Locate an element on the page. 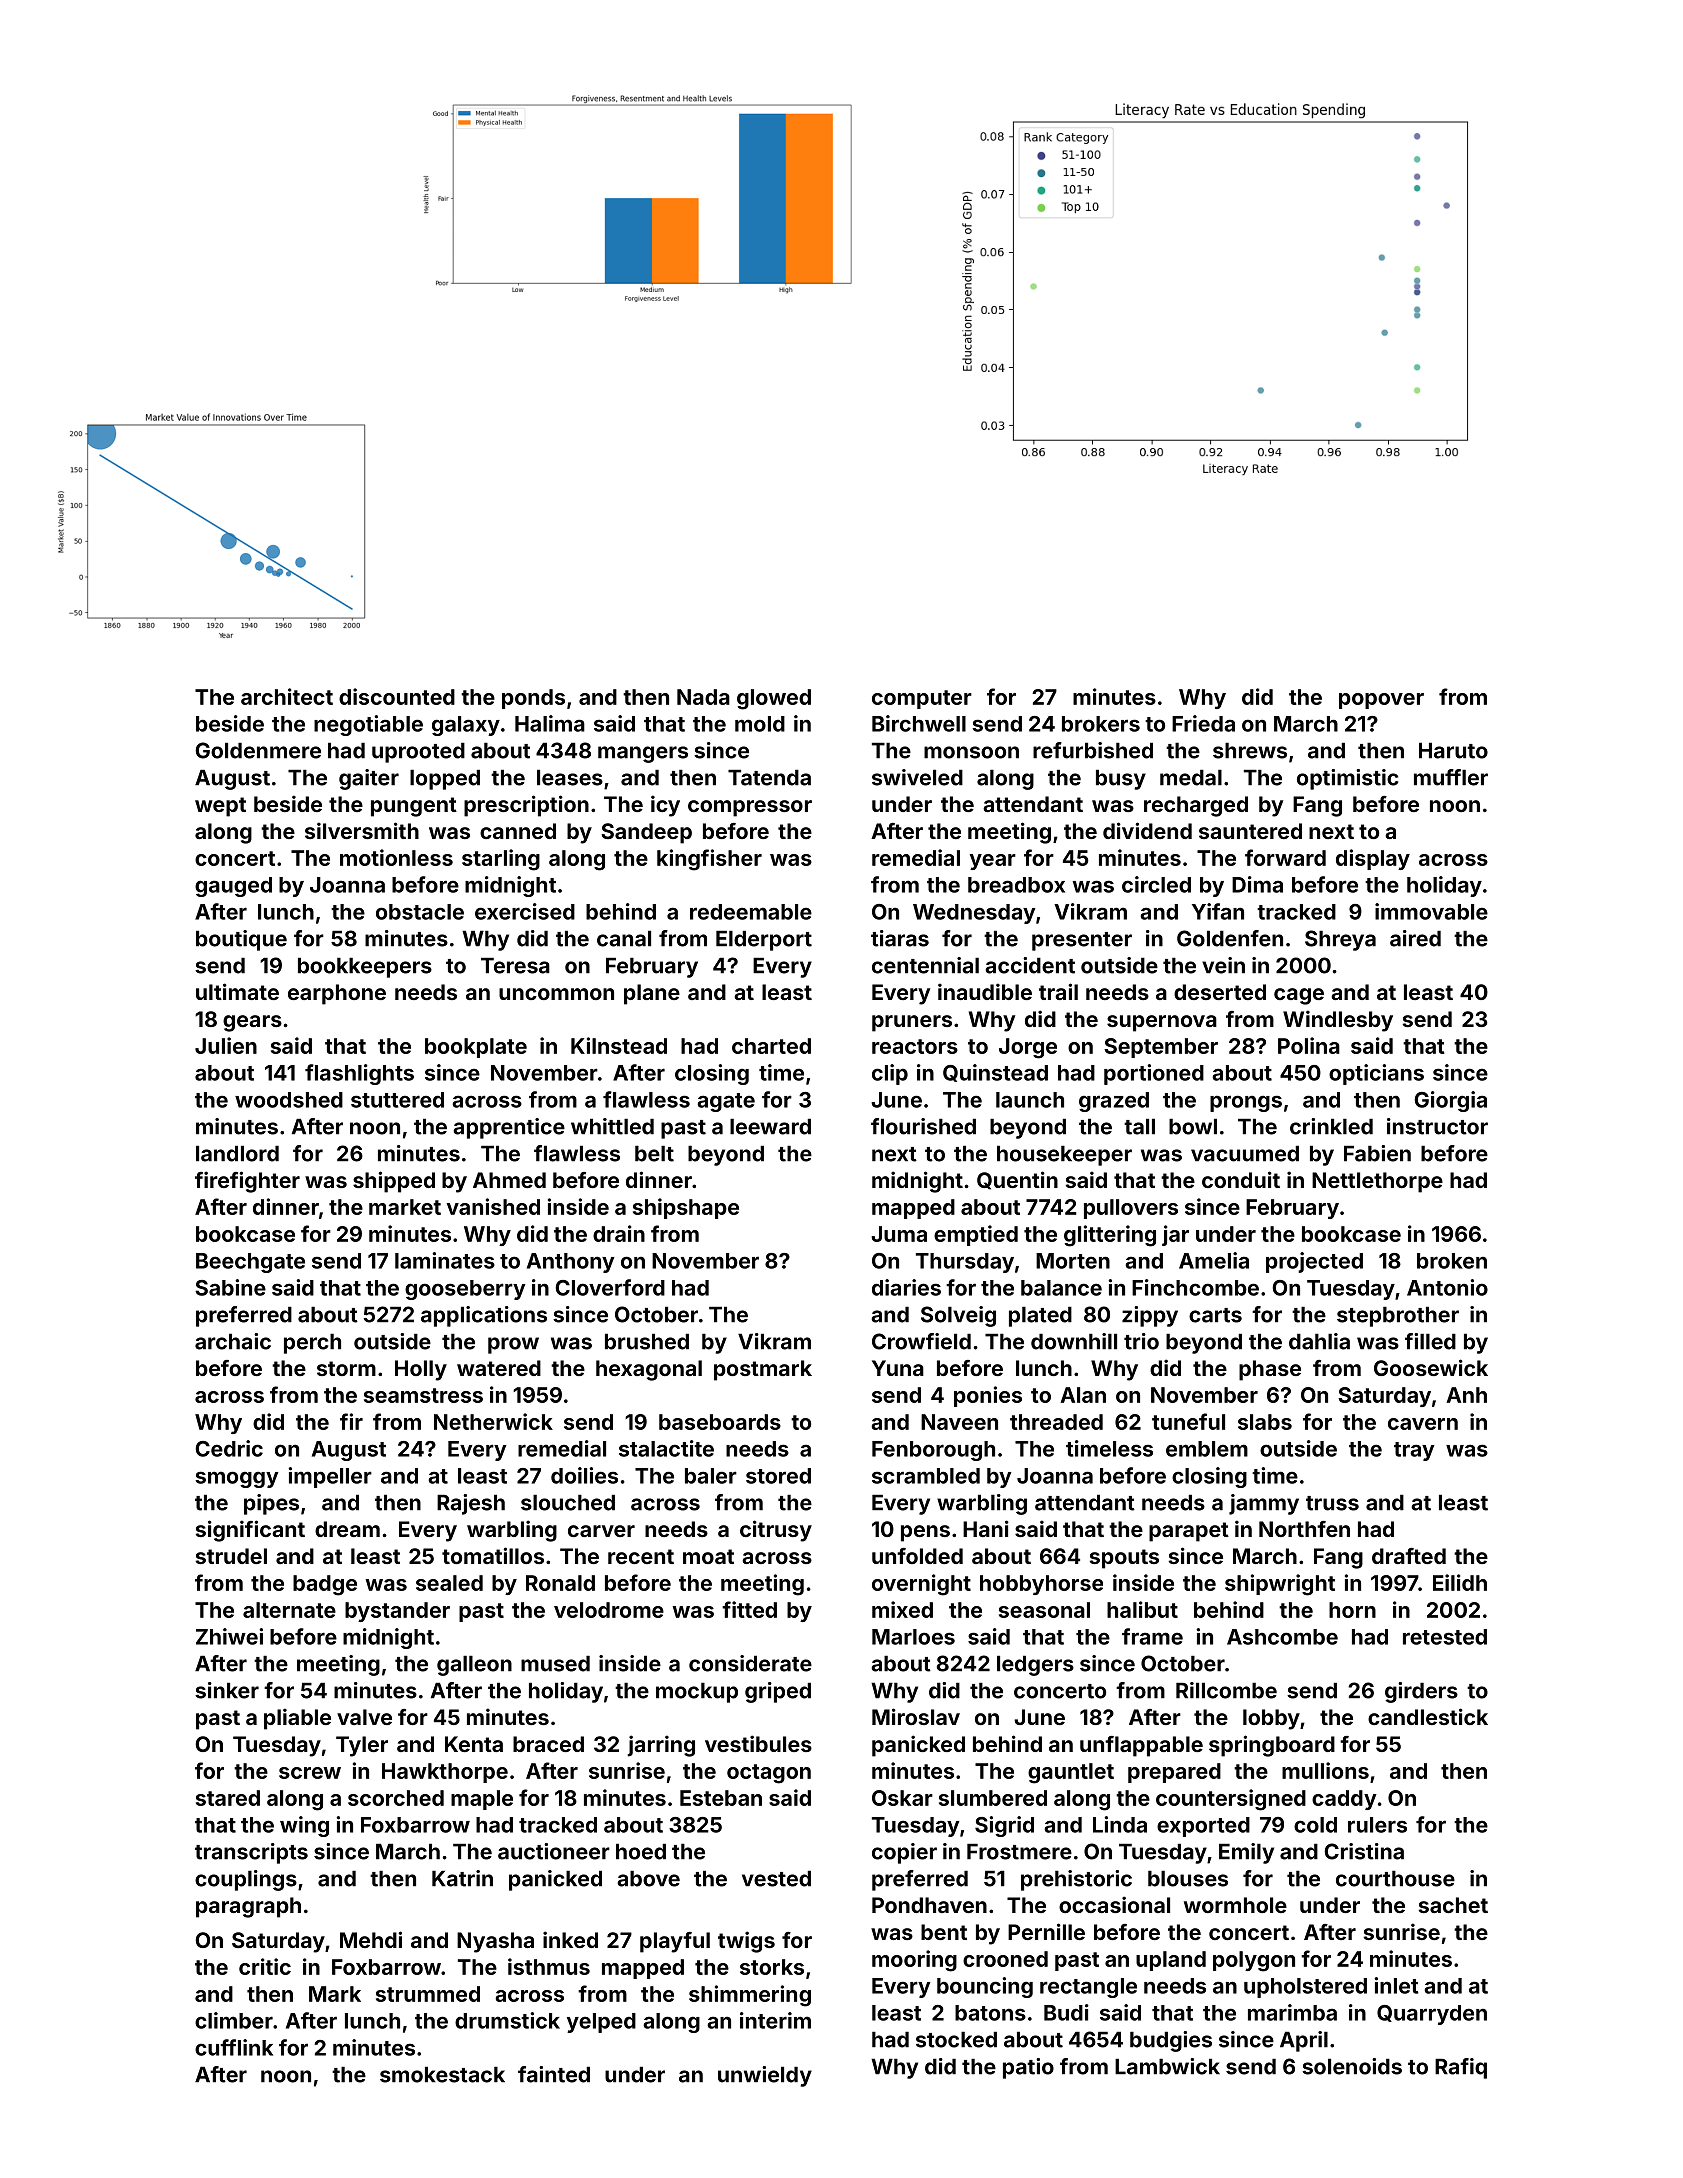  dream is located at coordinates (347, 1529).
